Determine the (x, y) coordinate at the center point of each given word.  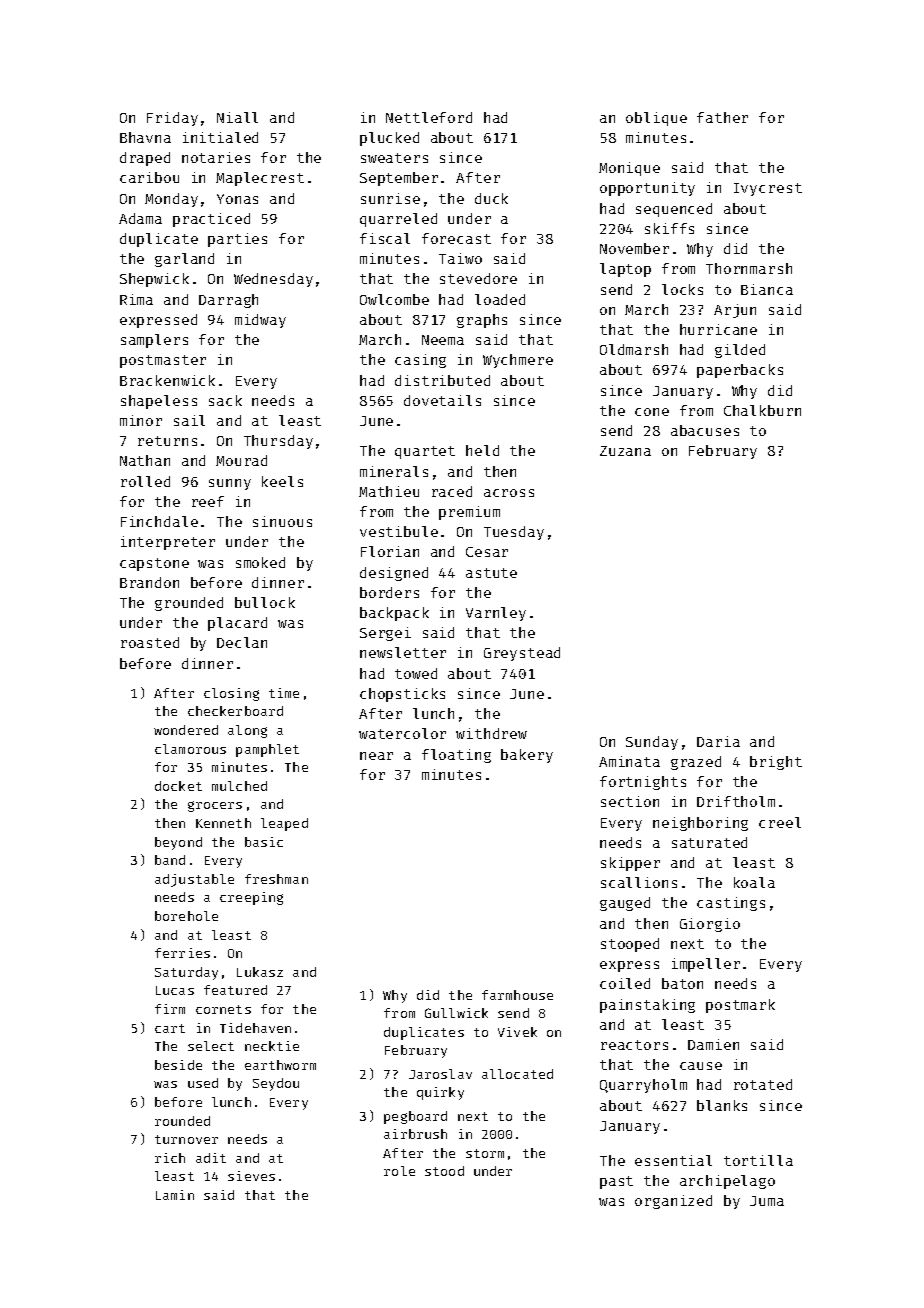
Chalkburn (762, 410)
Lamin (175, 1195)
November (634, 248)
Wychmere (518, 361)
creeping (251, 898)
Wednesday (273, 280)
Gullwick (456, 1013)
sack (225, 400)
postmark (740, 1006)
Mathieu (389, 491)
